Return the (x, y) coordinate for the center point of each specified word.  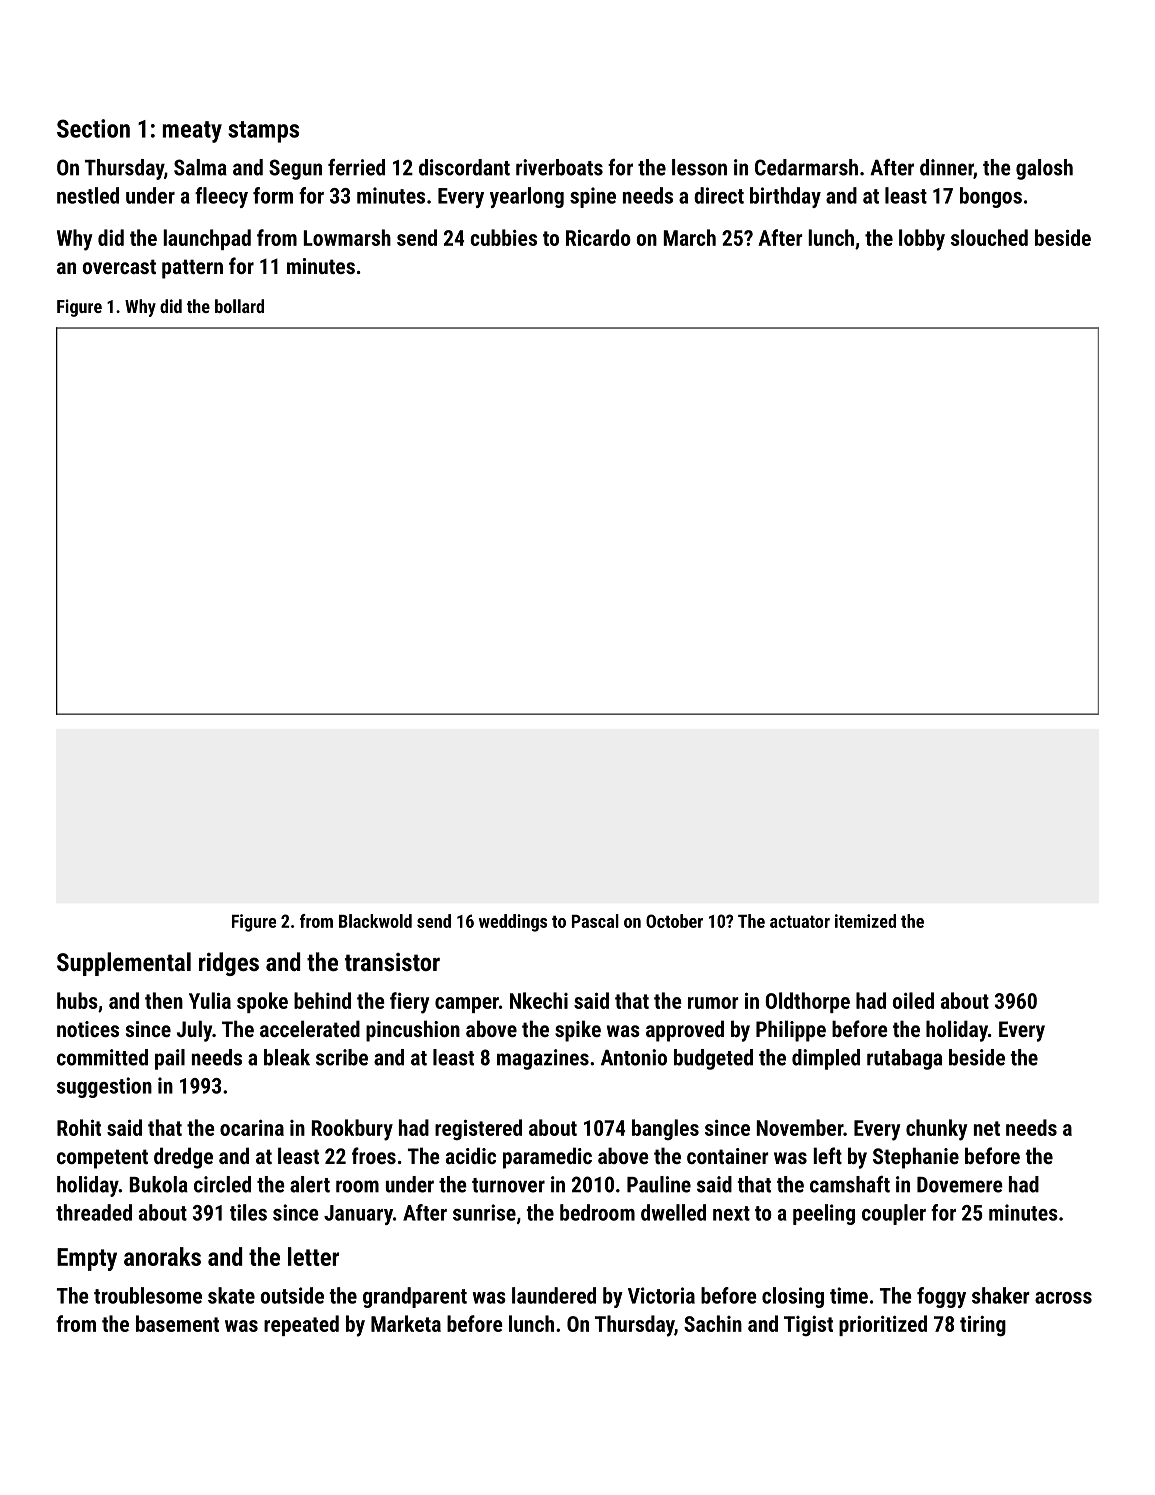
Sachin (713, 1323)
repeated (301, 1325)
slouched (989, 237)
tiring (983, 1326)
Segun (295, 169)
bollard (239, 306)
